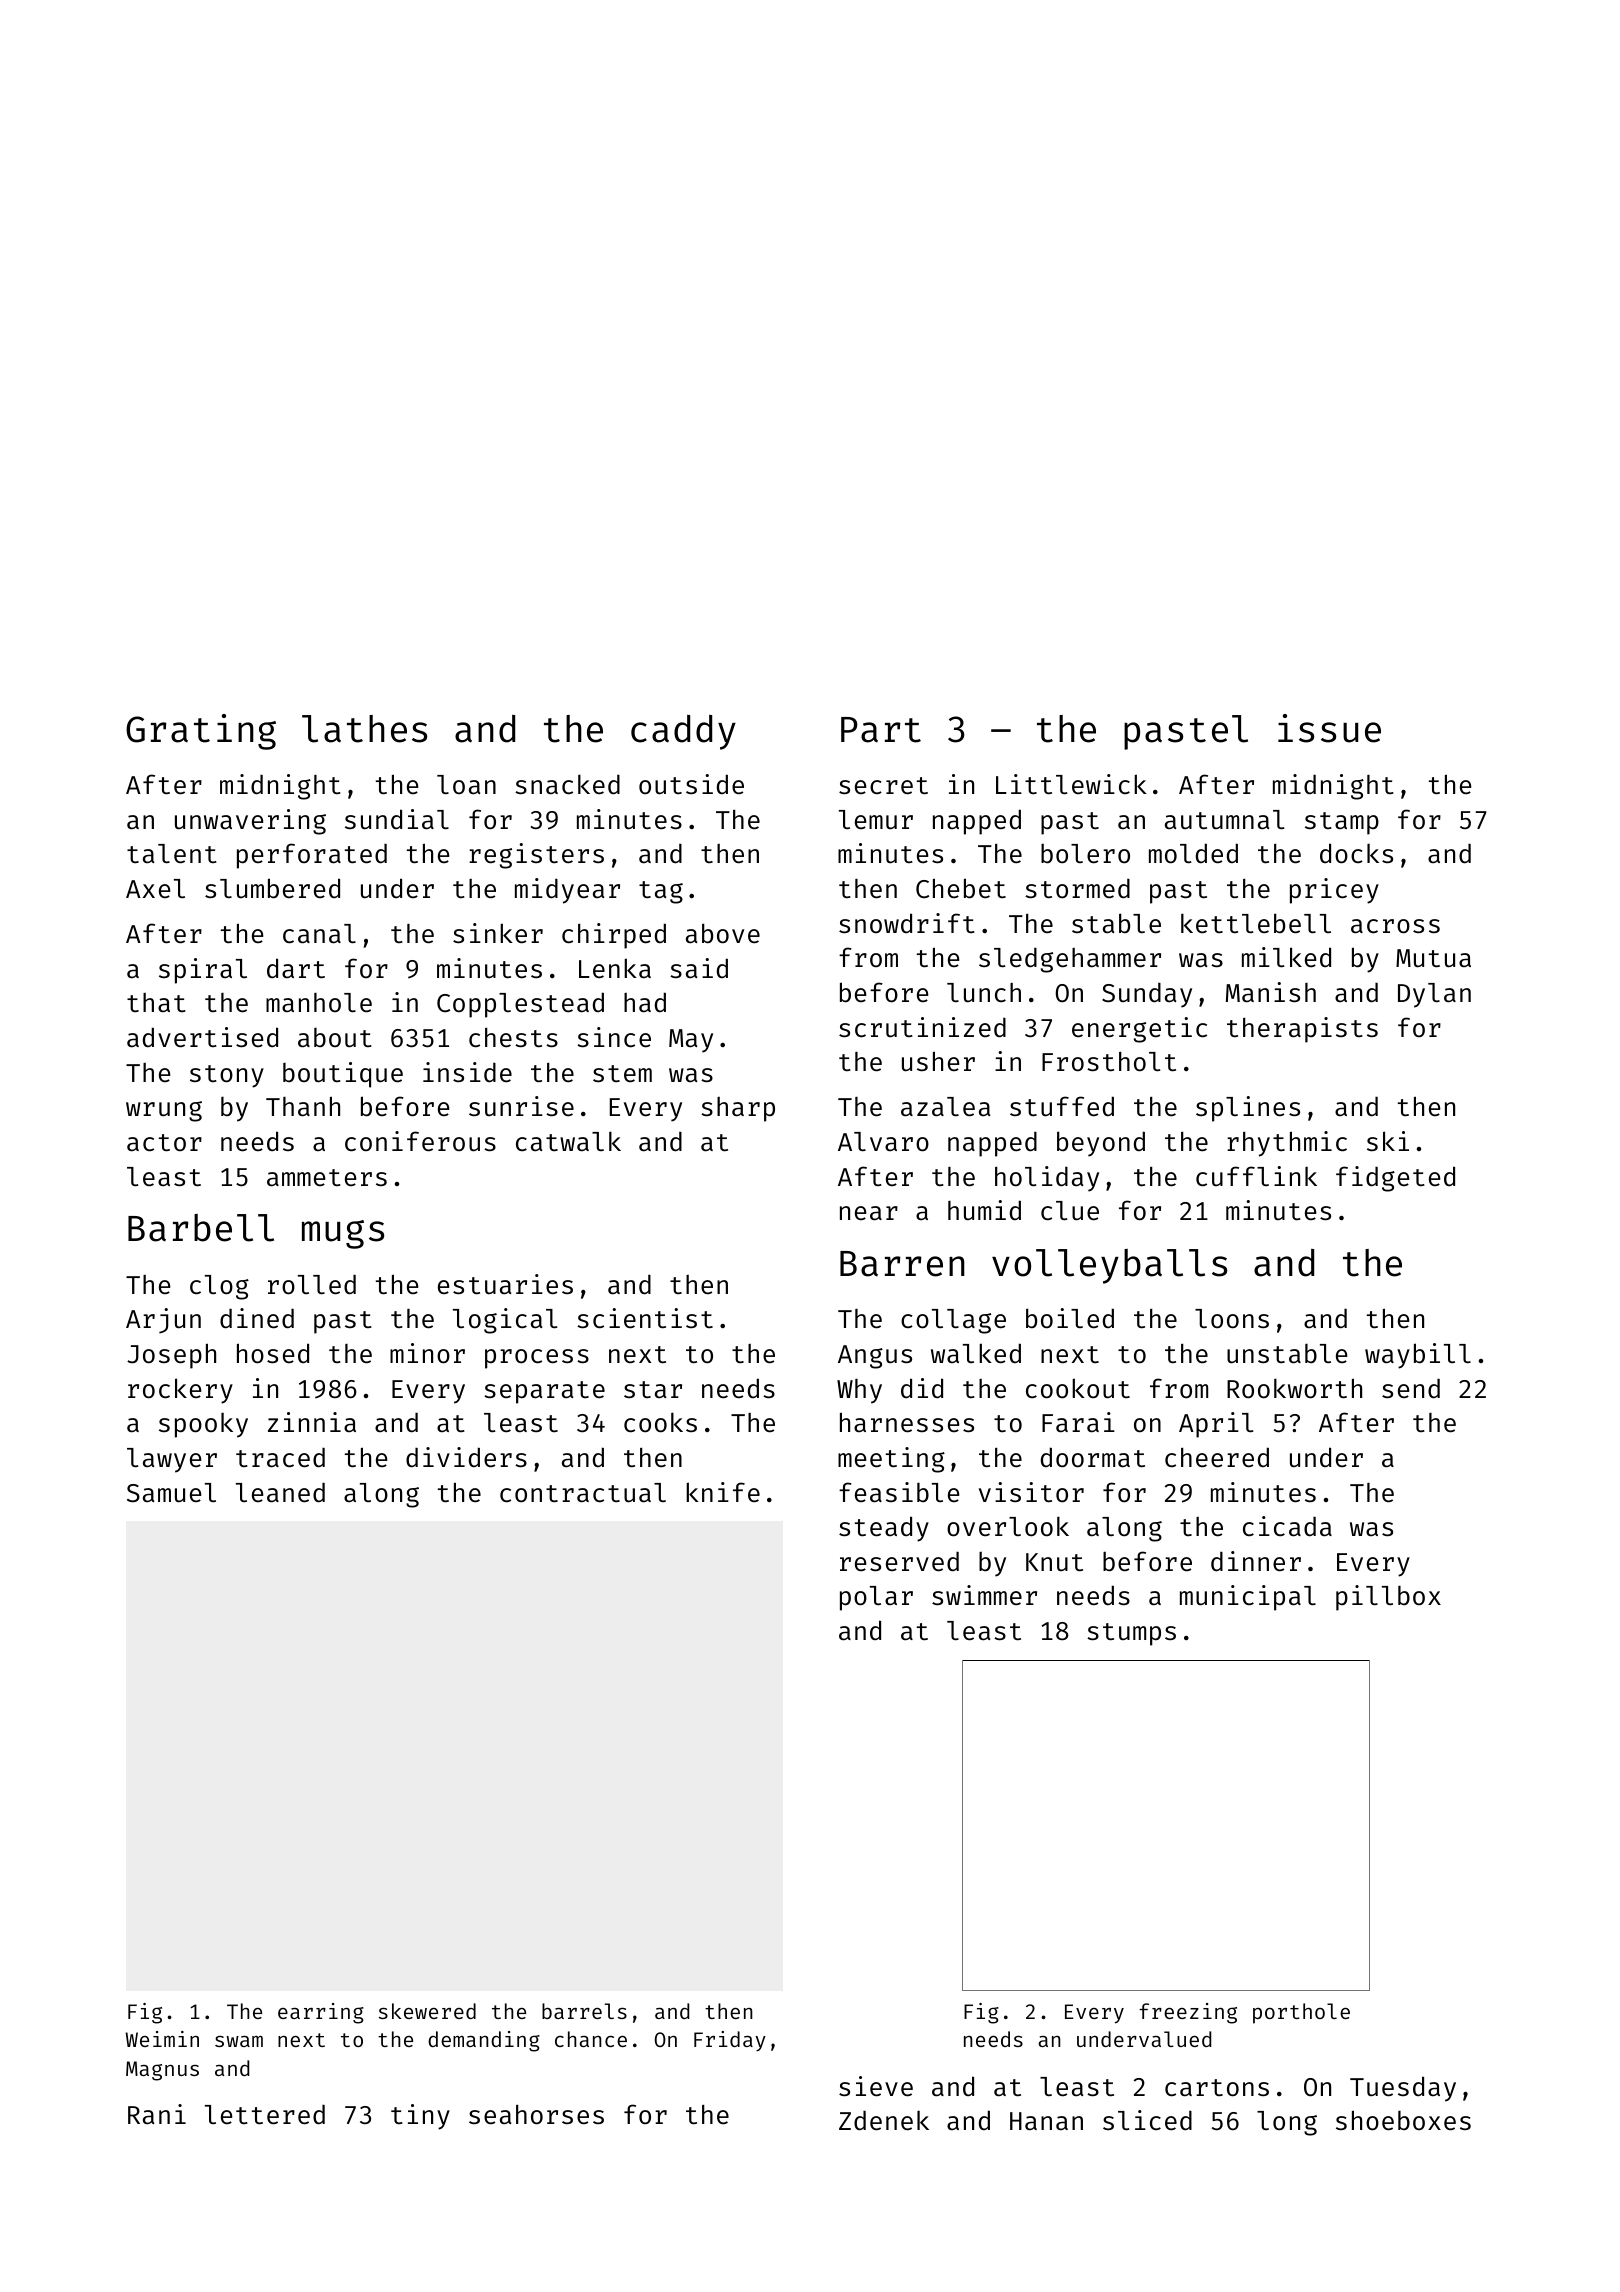 Image resolution: width=1620 pixels, height=2292 pixels. I want to click on issue, so click(1329, 728).
